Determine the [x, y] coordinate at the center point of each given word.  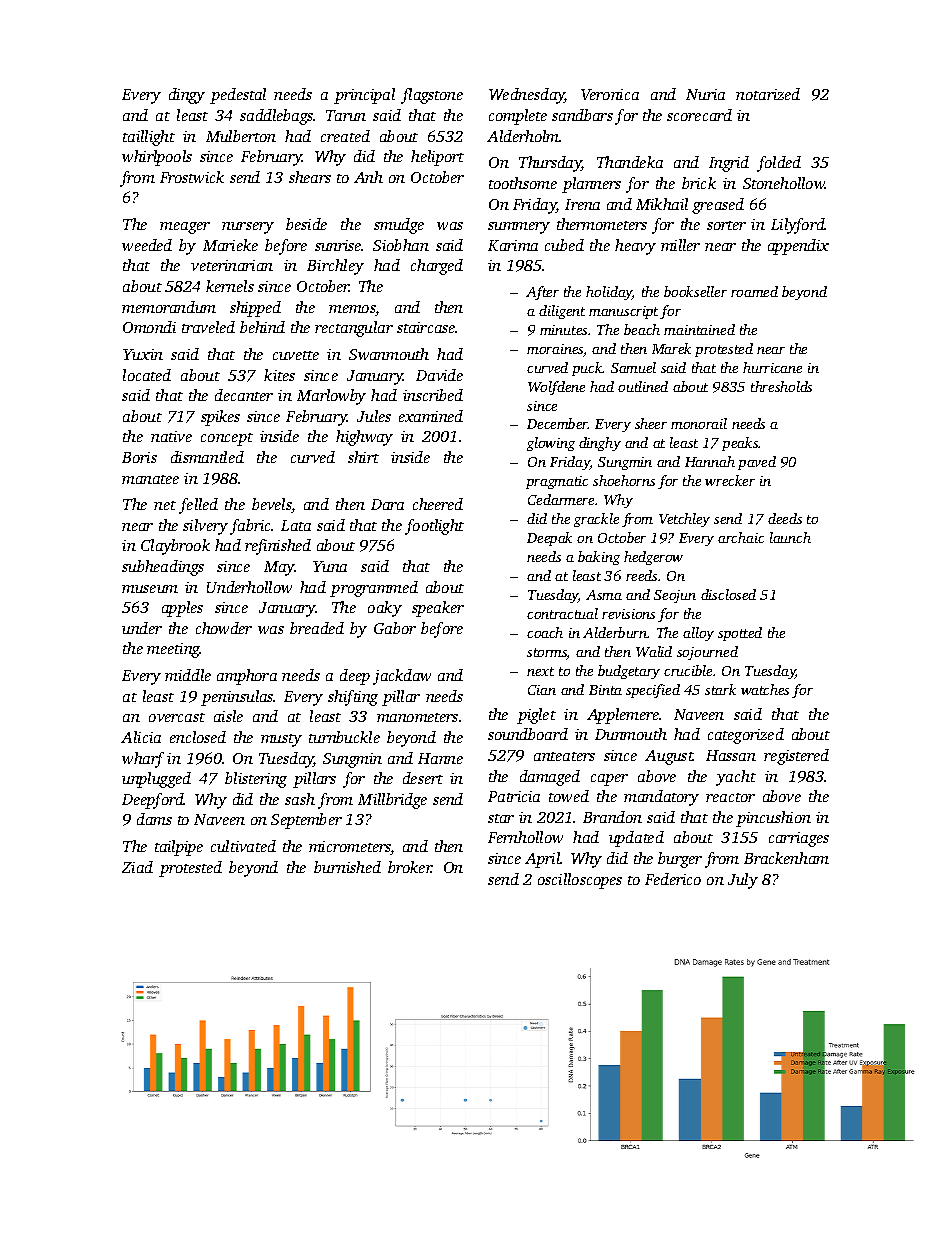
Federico [673, 879]
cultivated [243, 846]
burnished [347, 867]
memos [352, 310]
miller [680, 245]
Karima [513, 245]
